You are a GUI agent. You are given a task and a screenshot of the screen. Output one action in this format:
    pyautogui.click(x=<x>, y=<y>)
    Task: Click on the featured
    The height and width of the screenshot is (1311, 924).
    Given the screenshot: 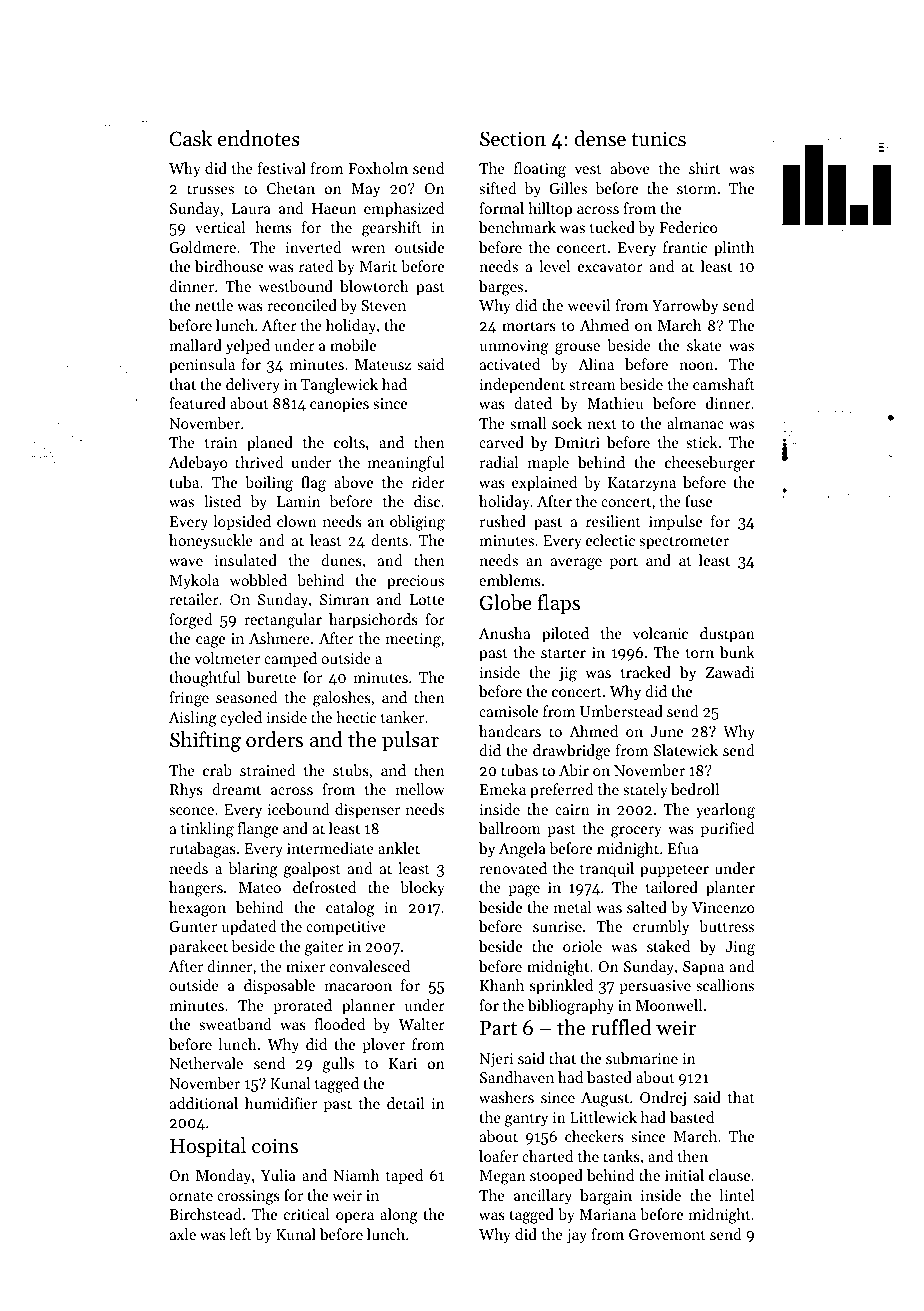 What is the action you would take?
    pyautogui.click(x=197, y=403)
